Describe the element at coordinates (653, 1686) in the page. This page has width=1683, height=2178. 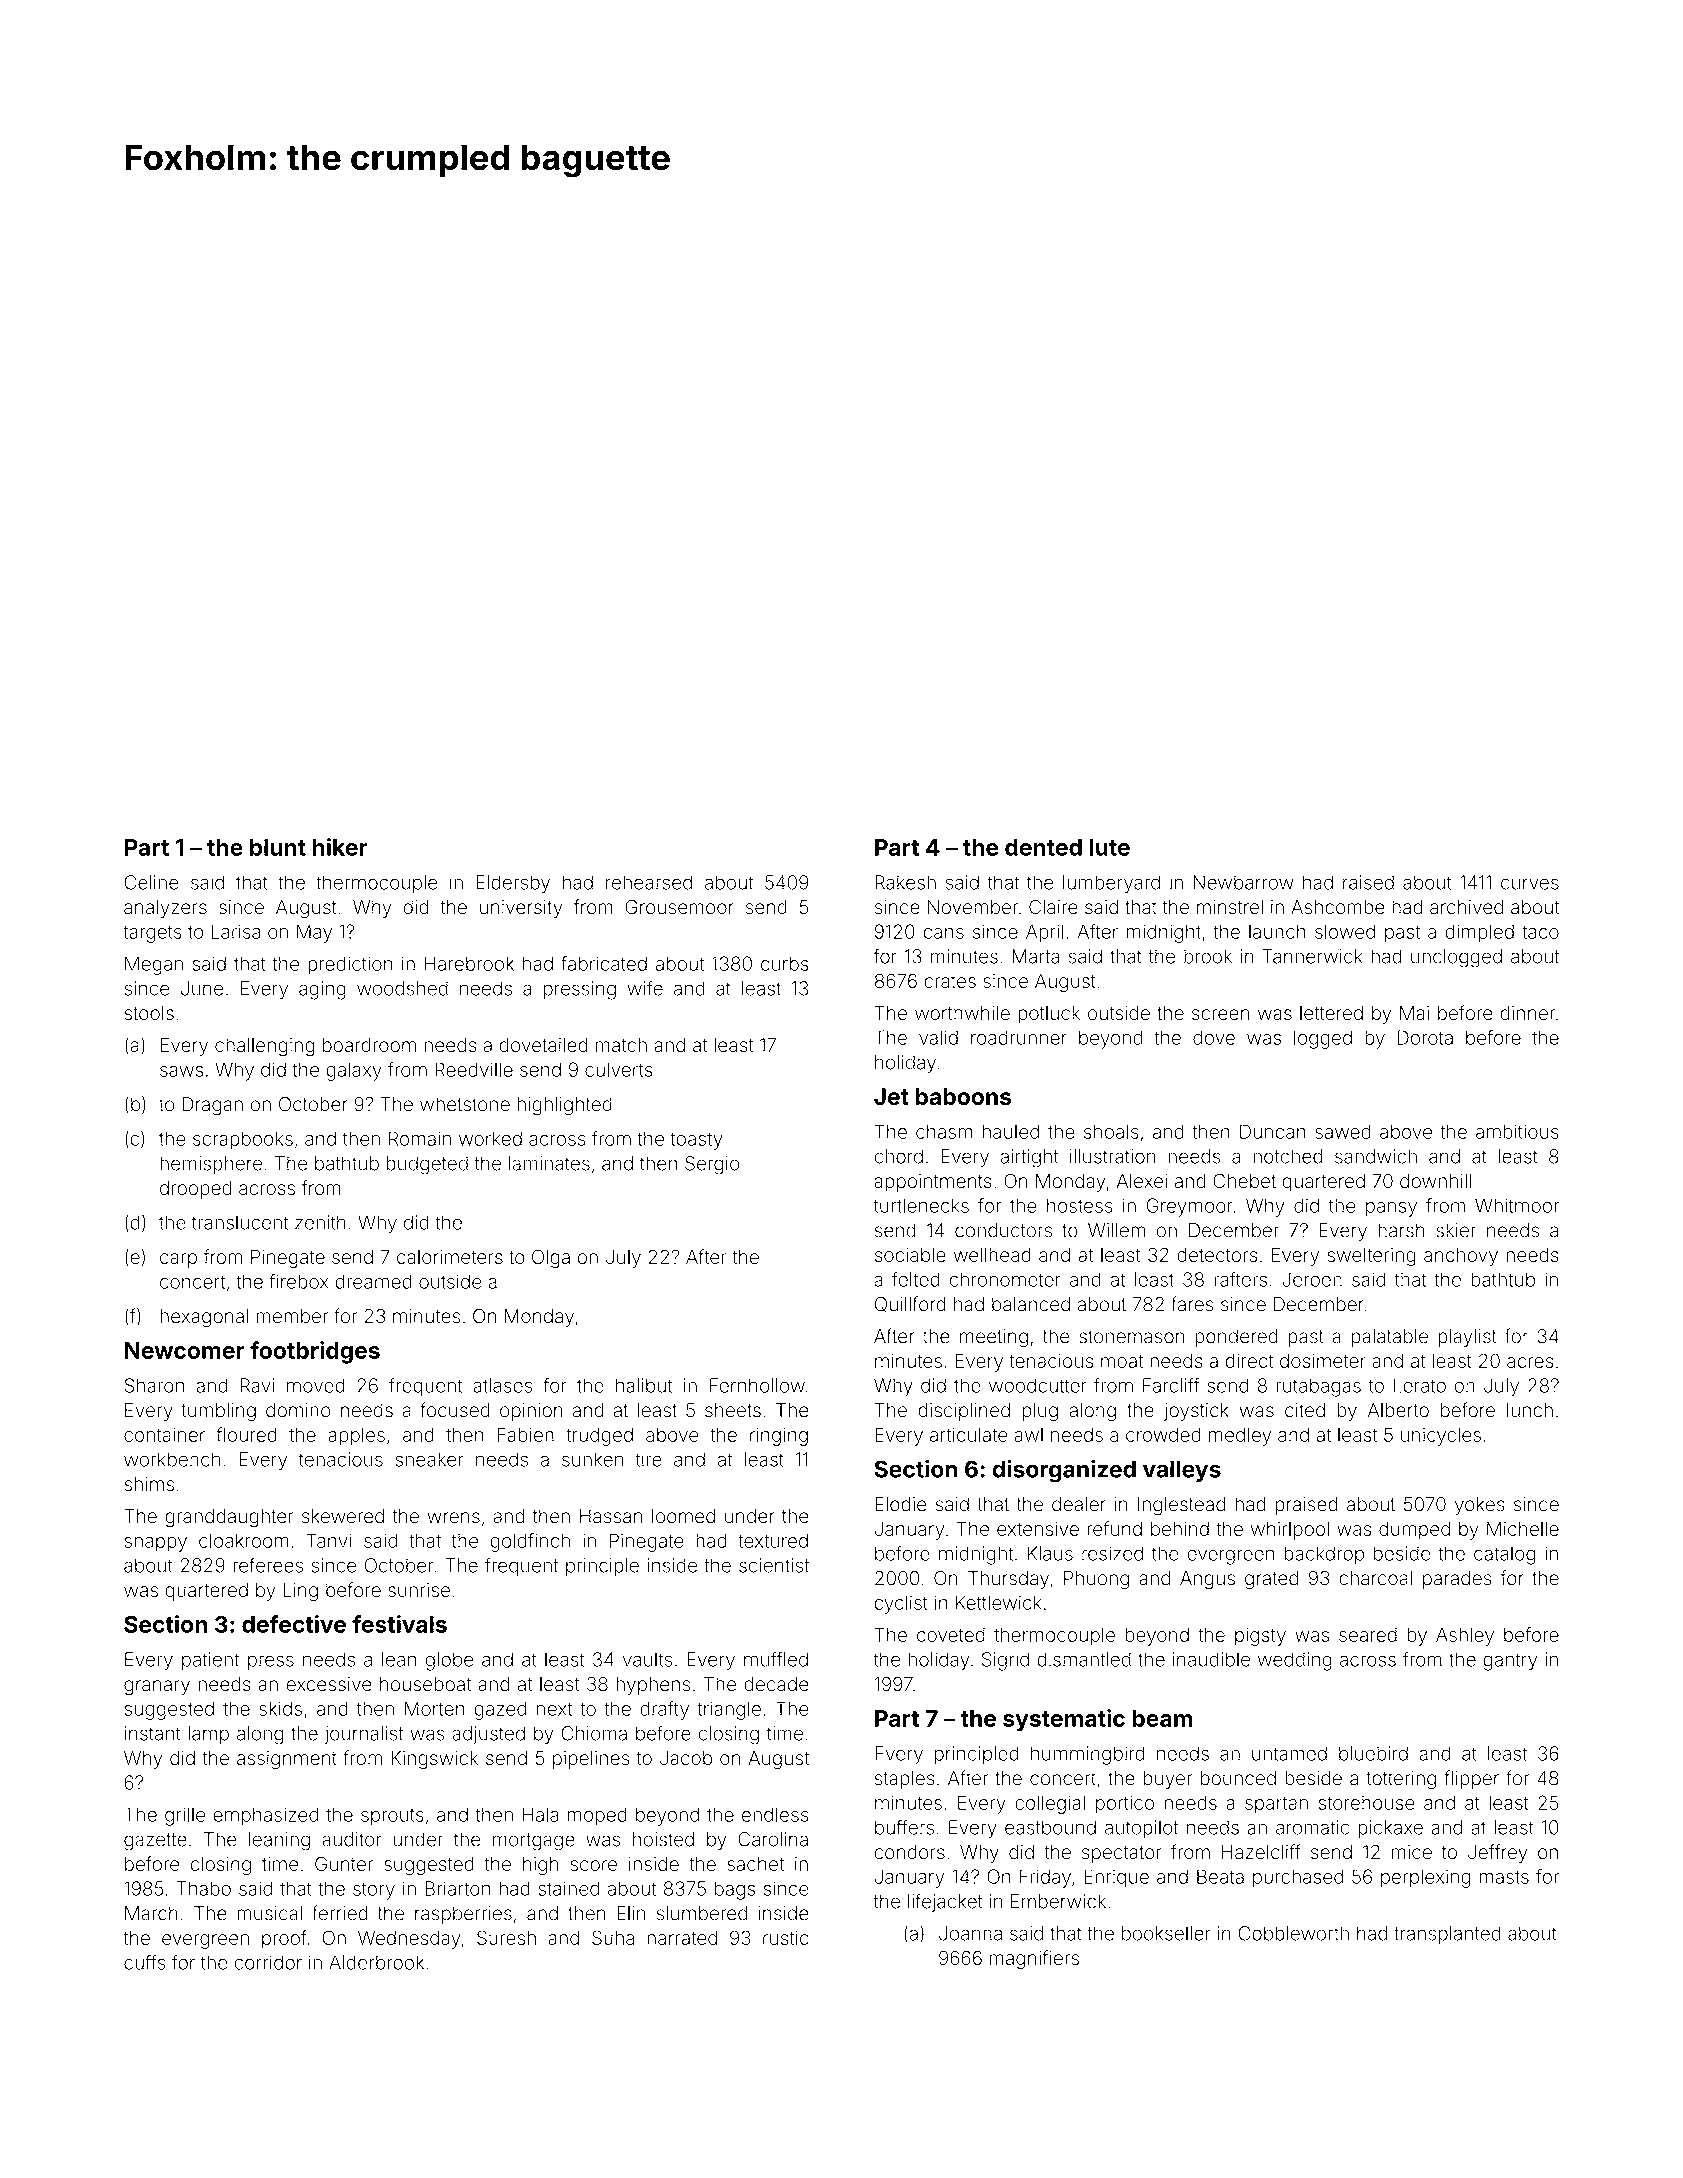
I see `hyphens` at that location.
